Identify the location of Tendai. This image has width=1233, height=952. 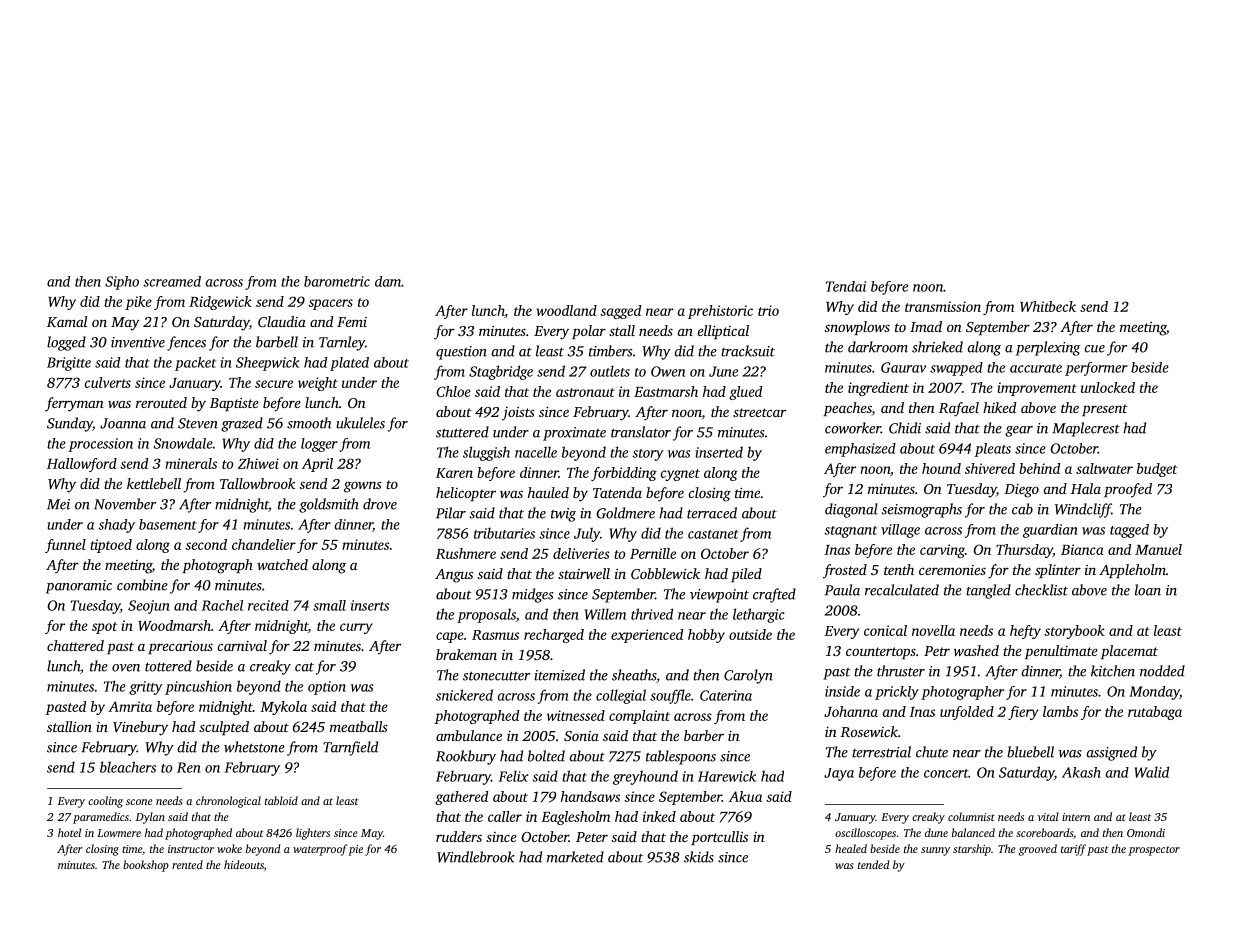
(846, 286).
